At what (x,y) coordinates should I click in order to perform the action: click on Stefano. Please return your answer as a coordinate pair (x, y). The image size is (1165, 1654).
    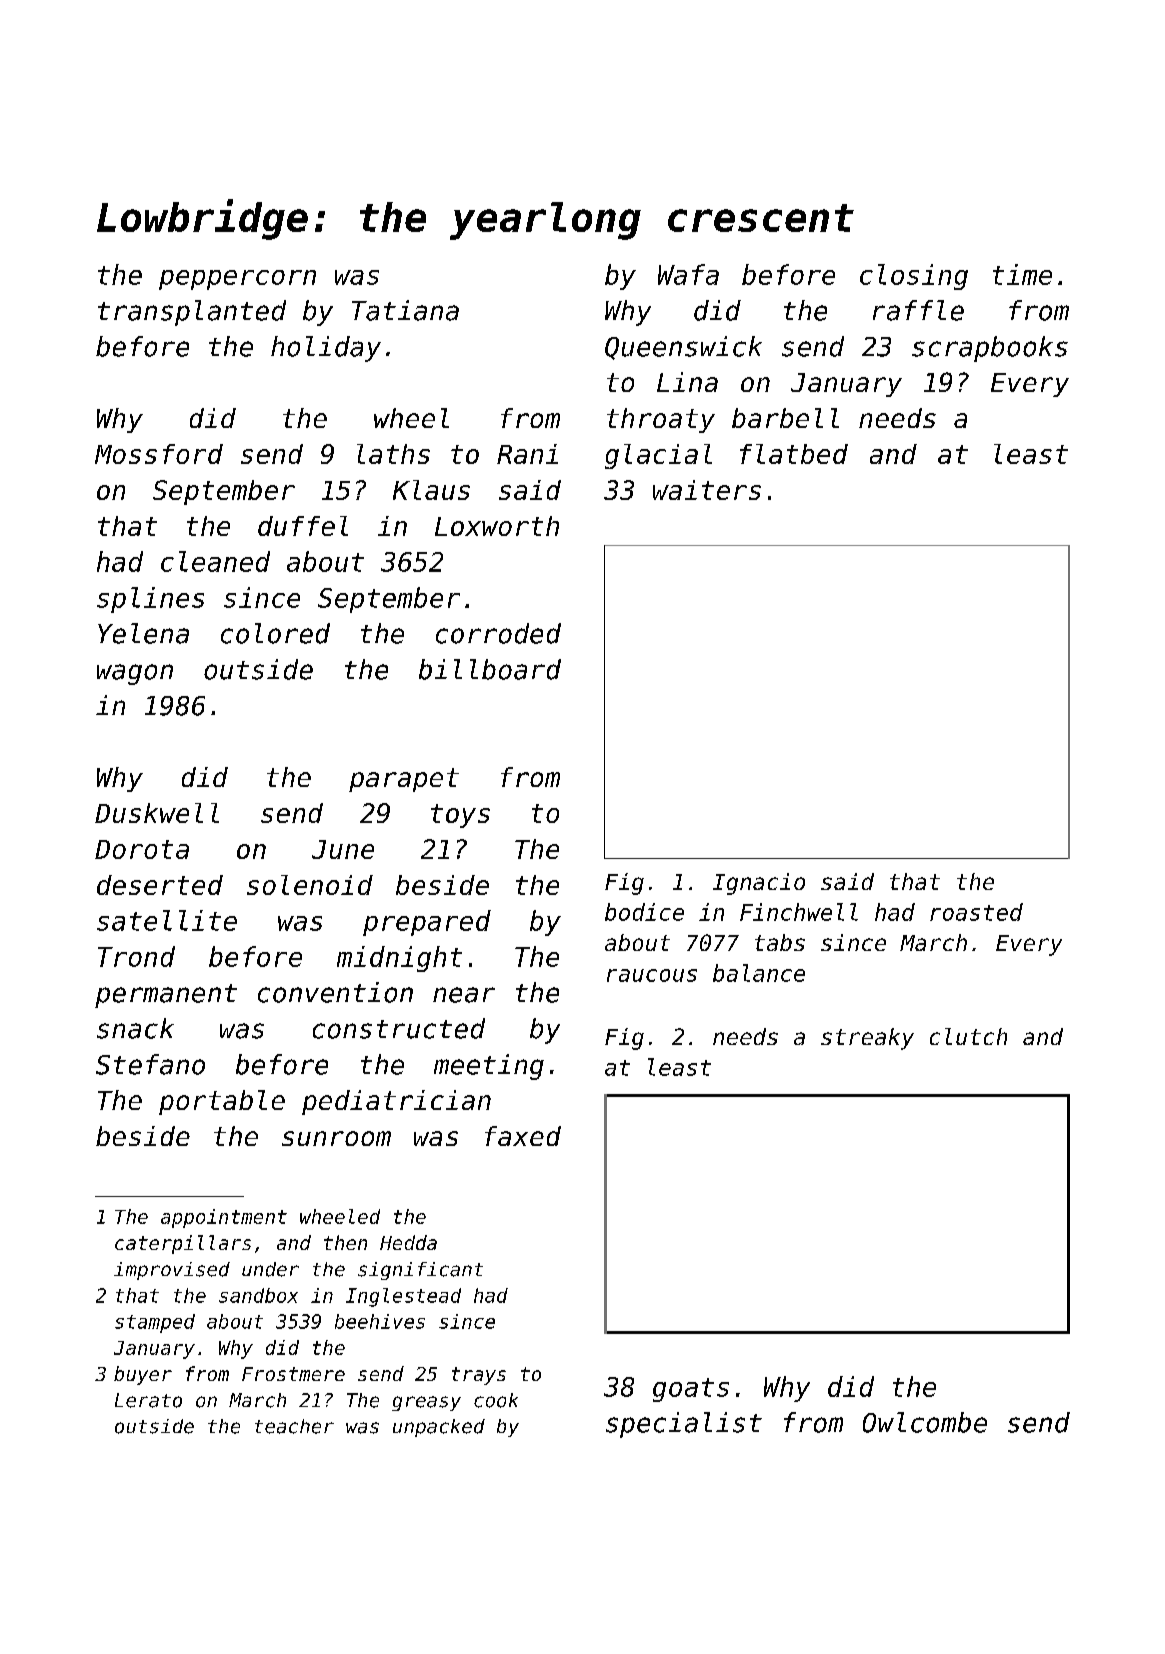
    Looking at the image, I should click on (150, 1064).
